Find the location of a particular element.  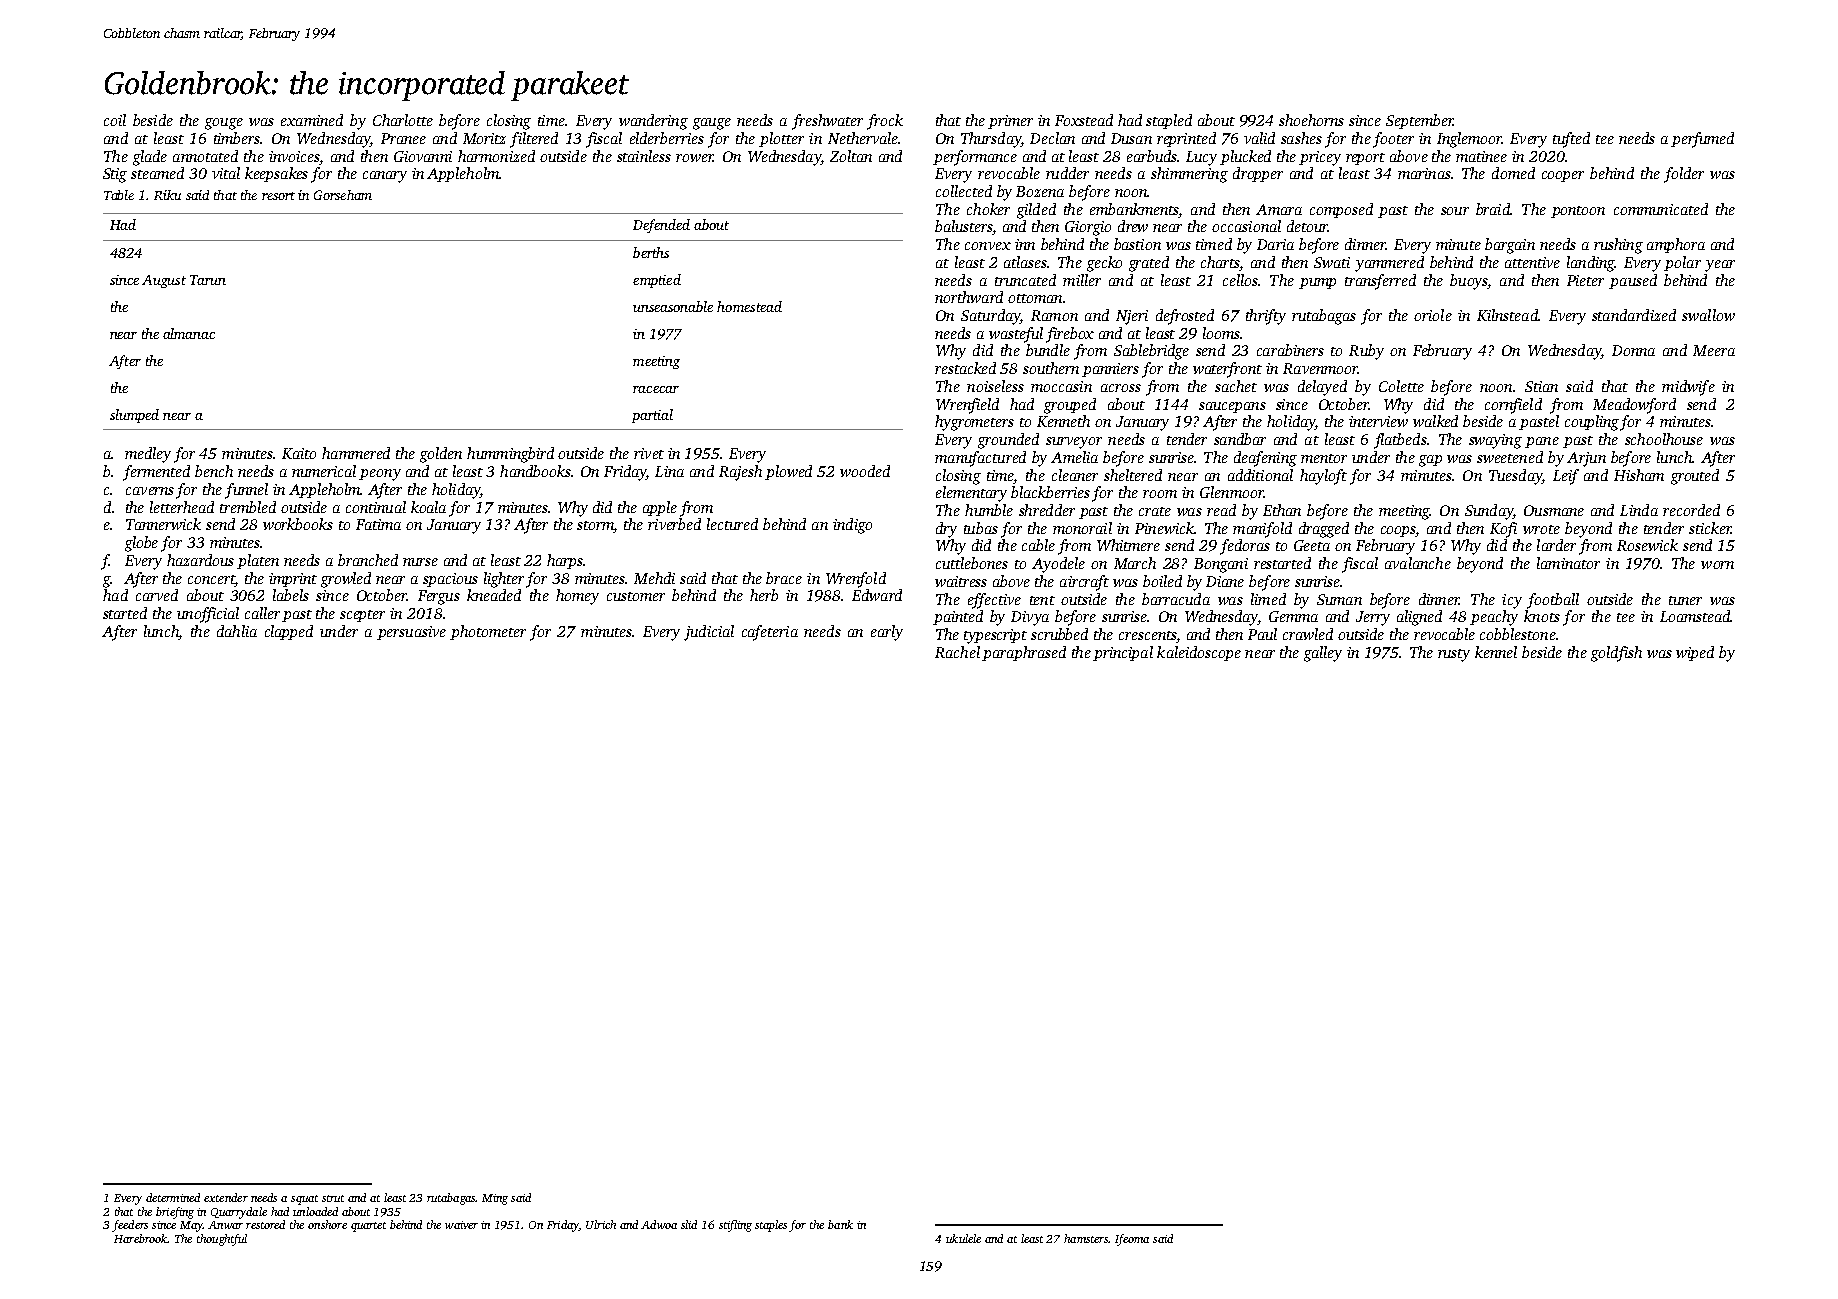

strut is located at coordinates (333, 1198).
